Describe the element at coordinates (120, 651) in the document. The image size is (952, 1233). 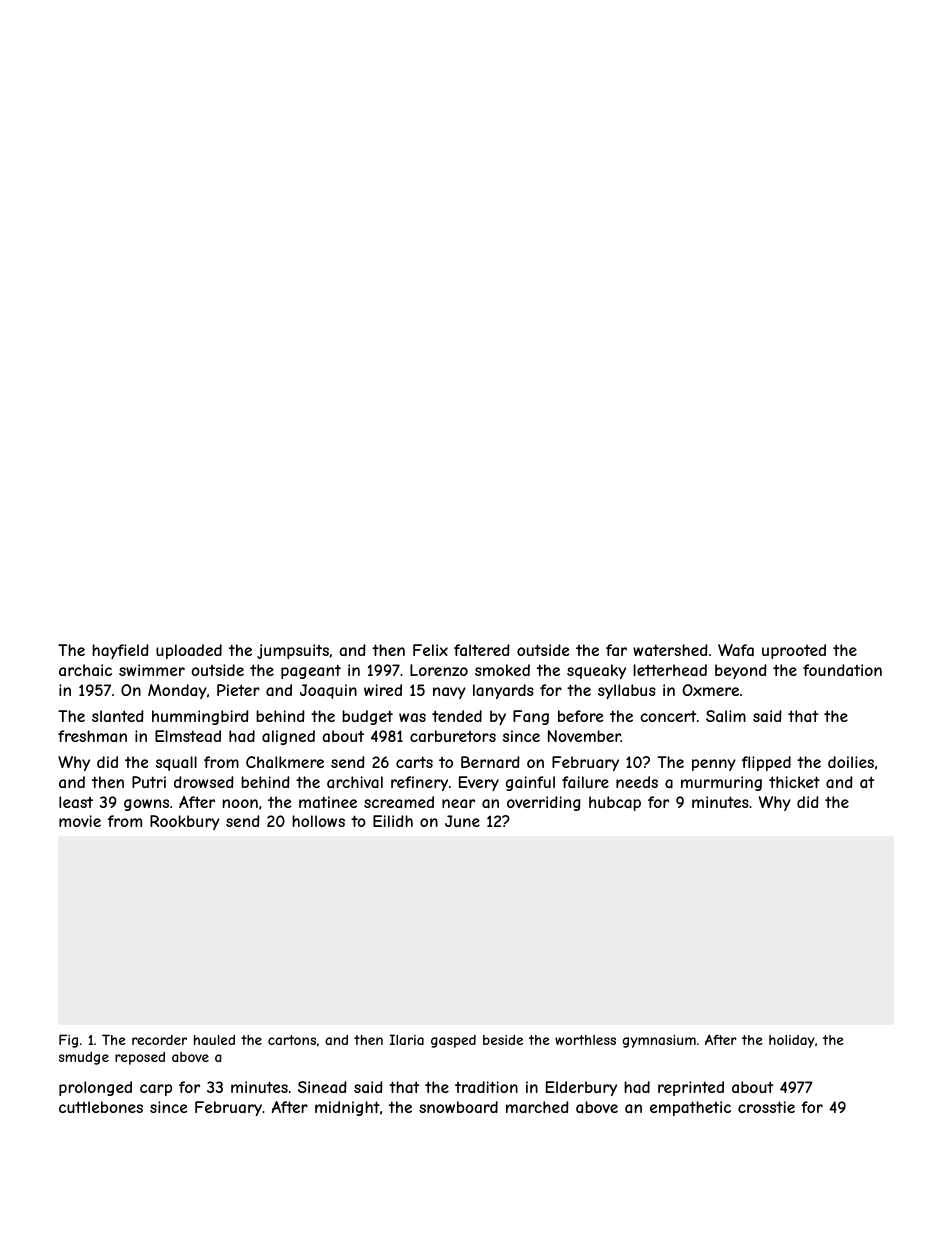
I see `hayfield` at that location.
